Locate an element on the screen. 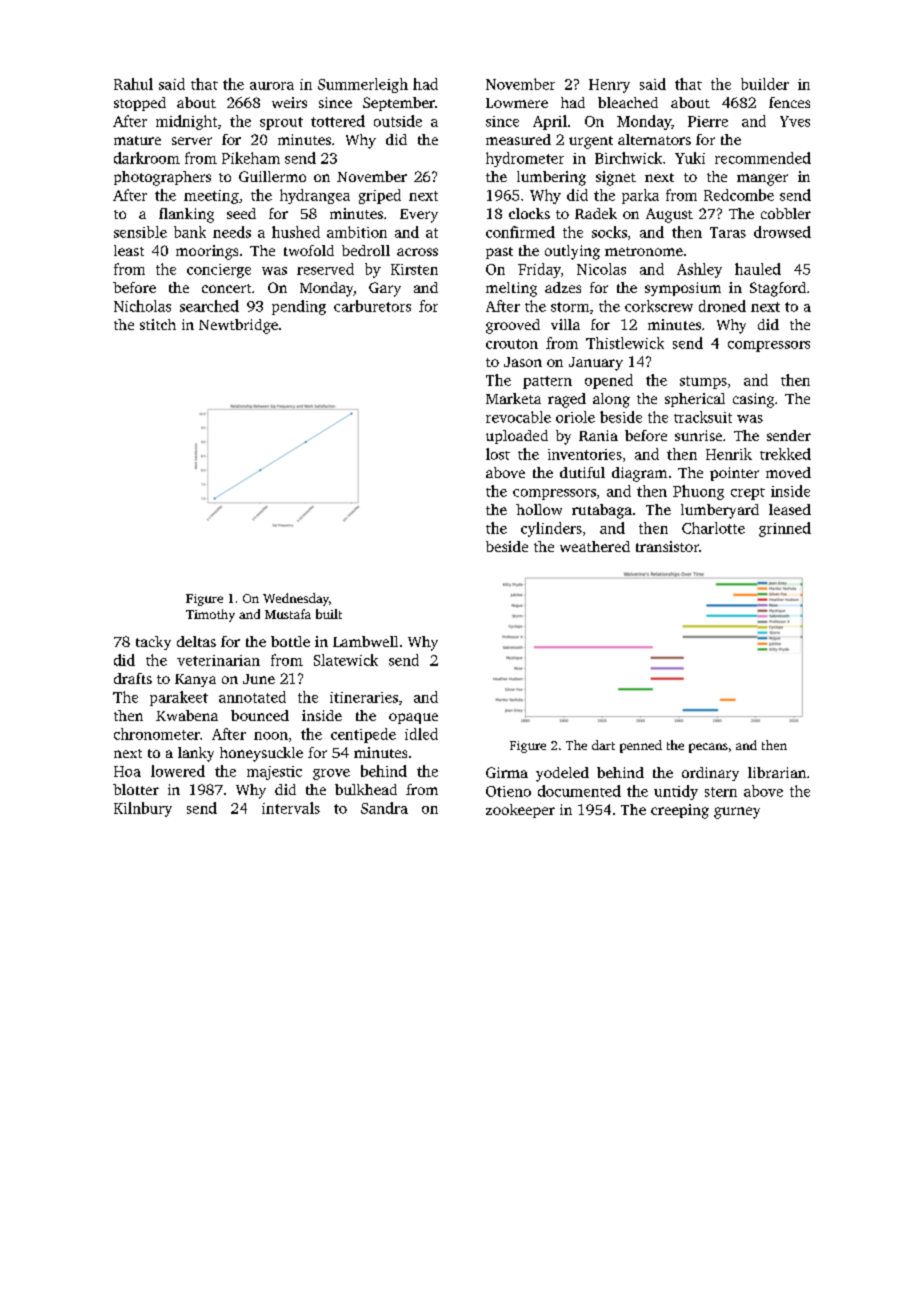  corkscrew is located at coordinates (659, 306).
